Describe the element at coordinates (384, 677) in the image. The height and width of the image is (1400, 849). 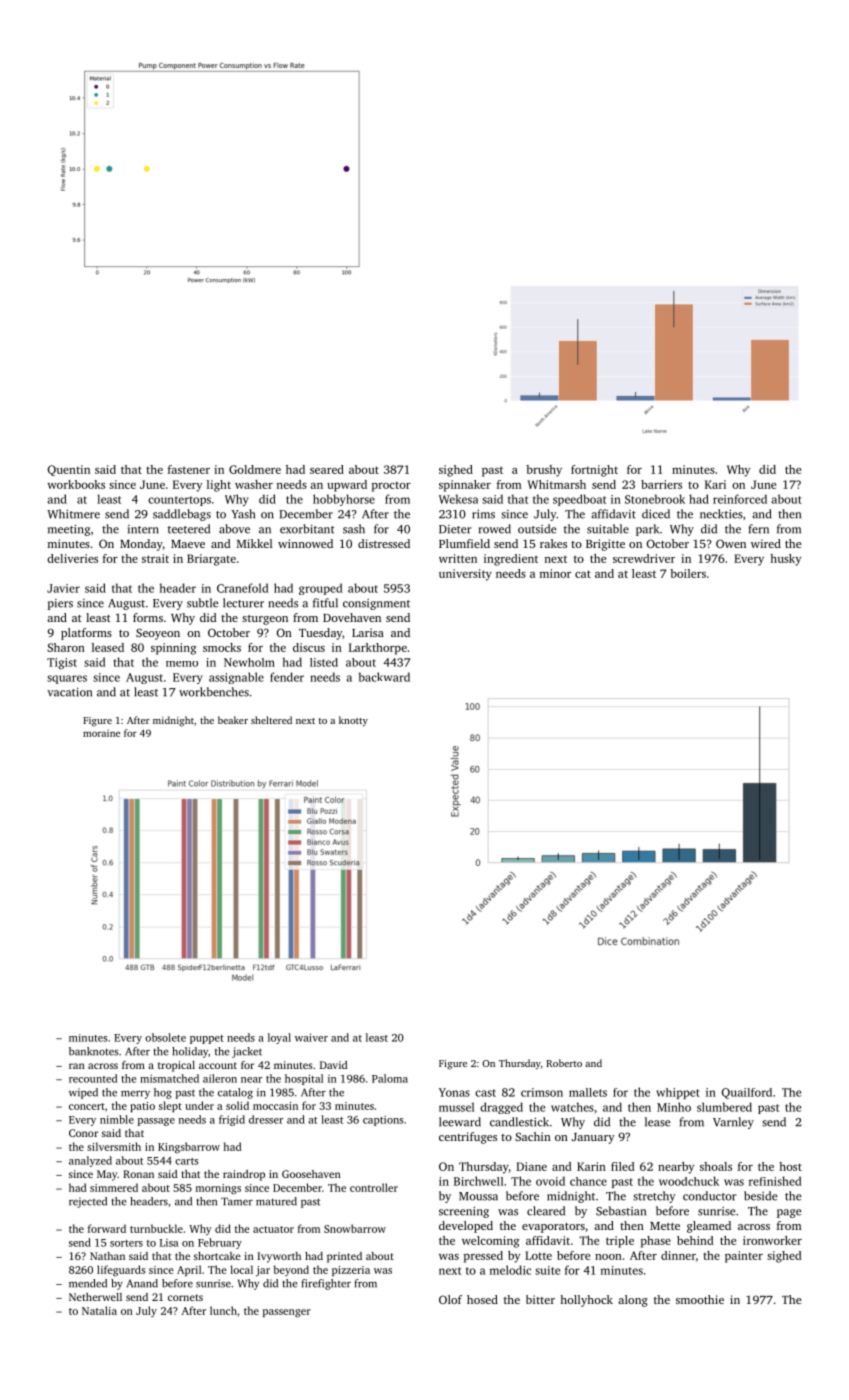
I see `backward` at that location.
